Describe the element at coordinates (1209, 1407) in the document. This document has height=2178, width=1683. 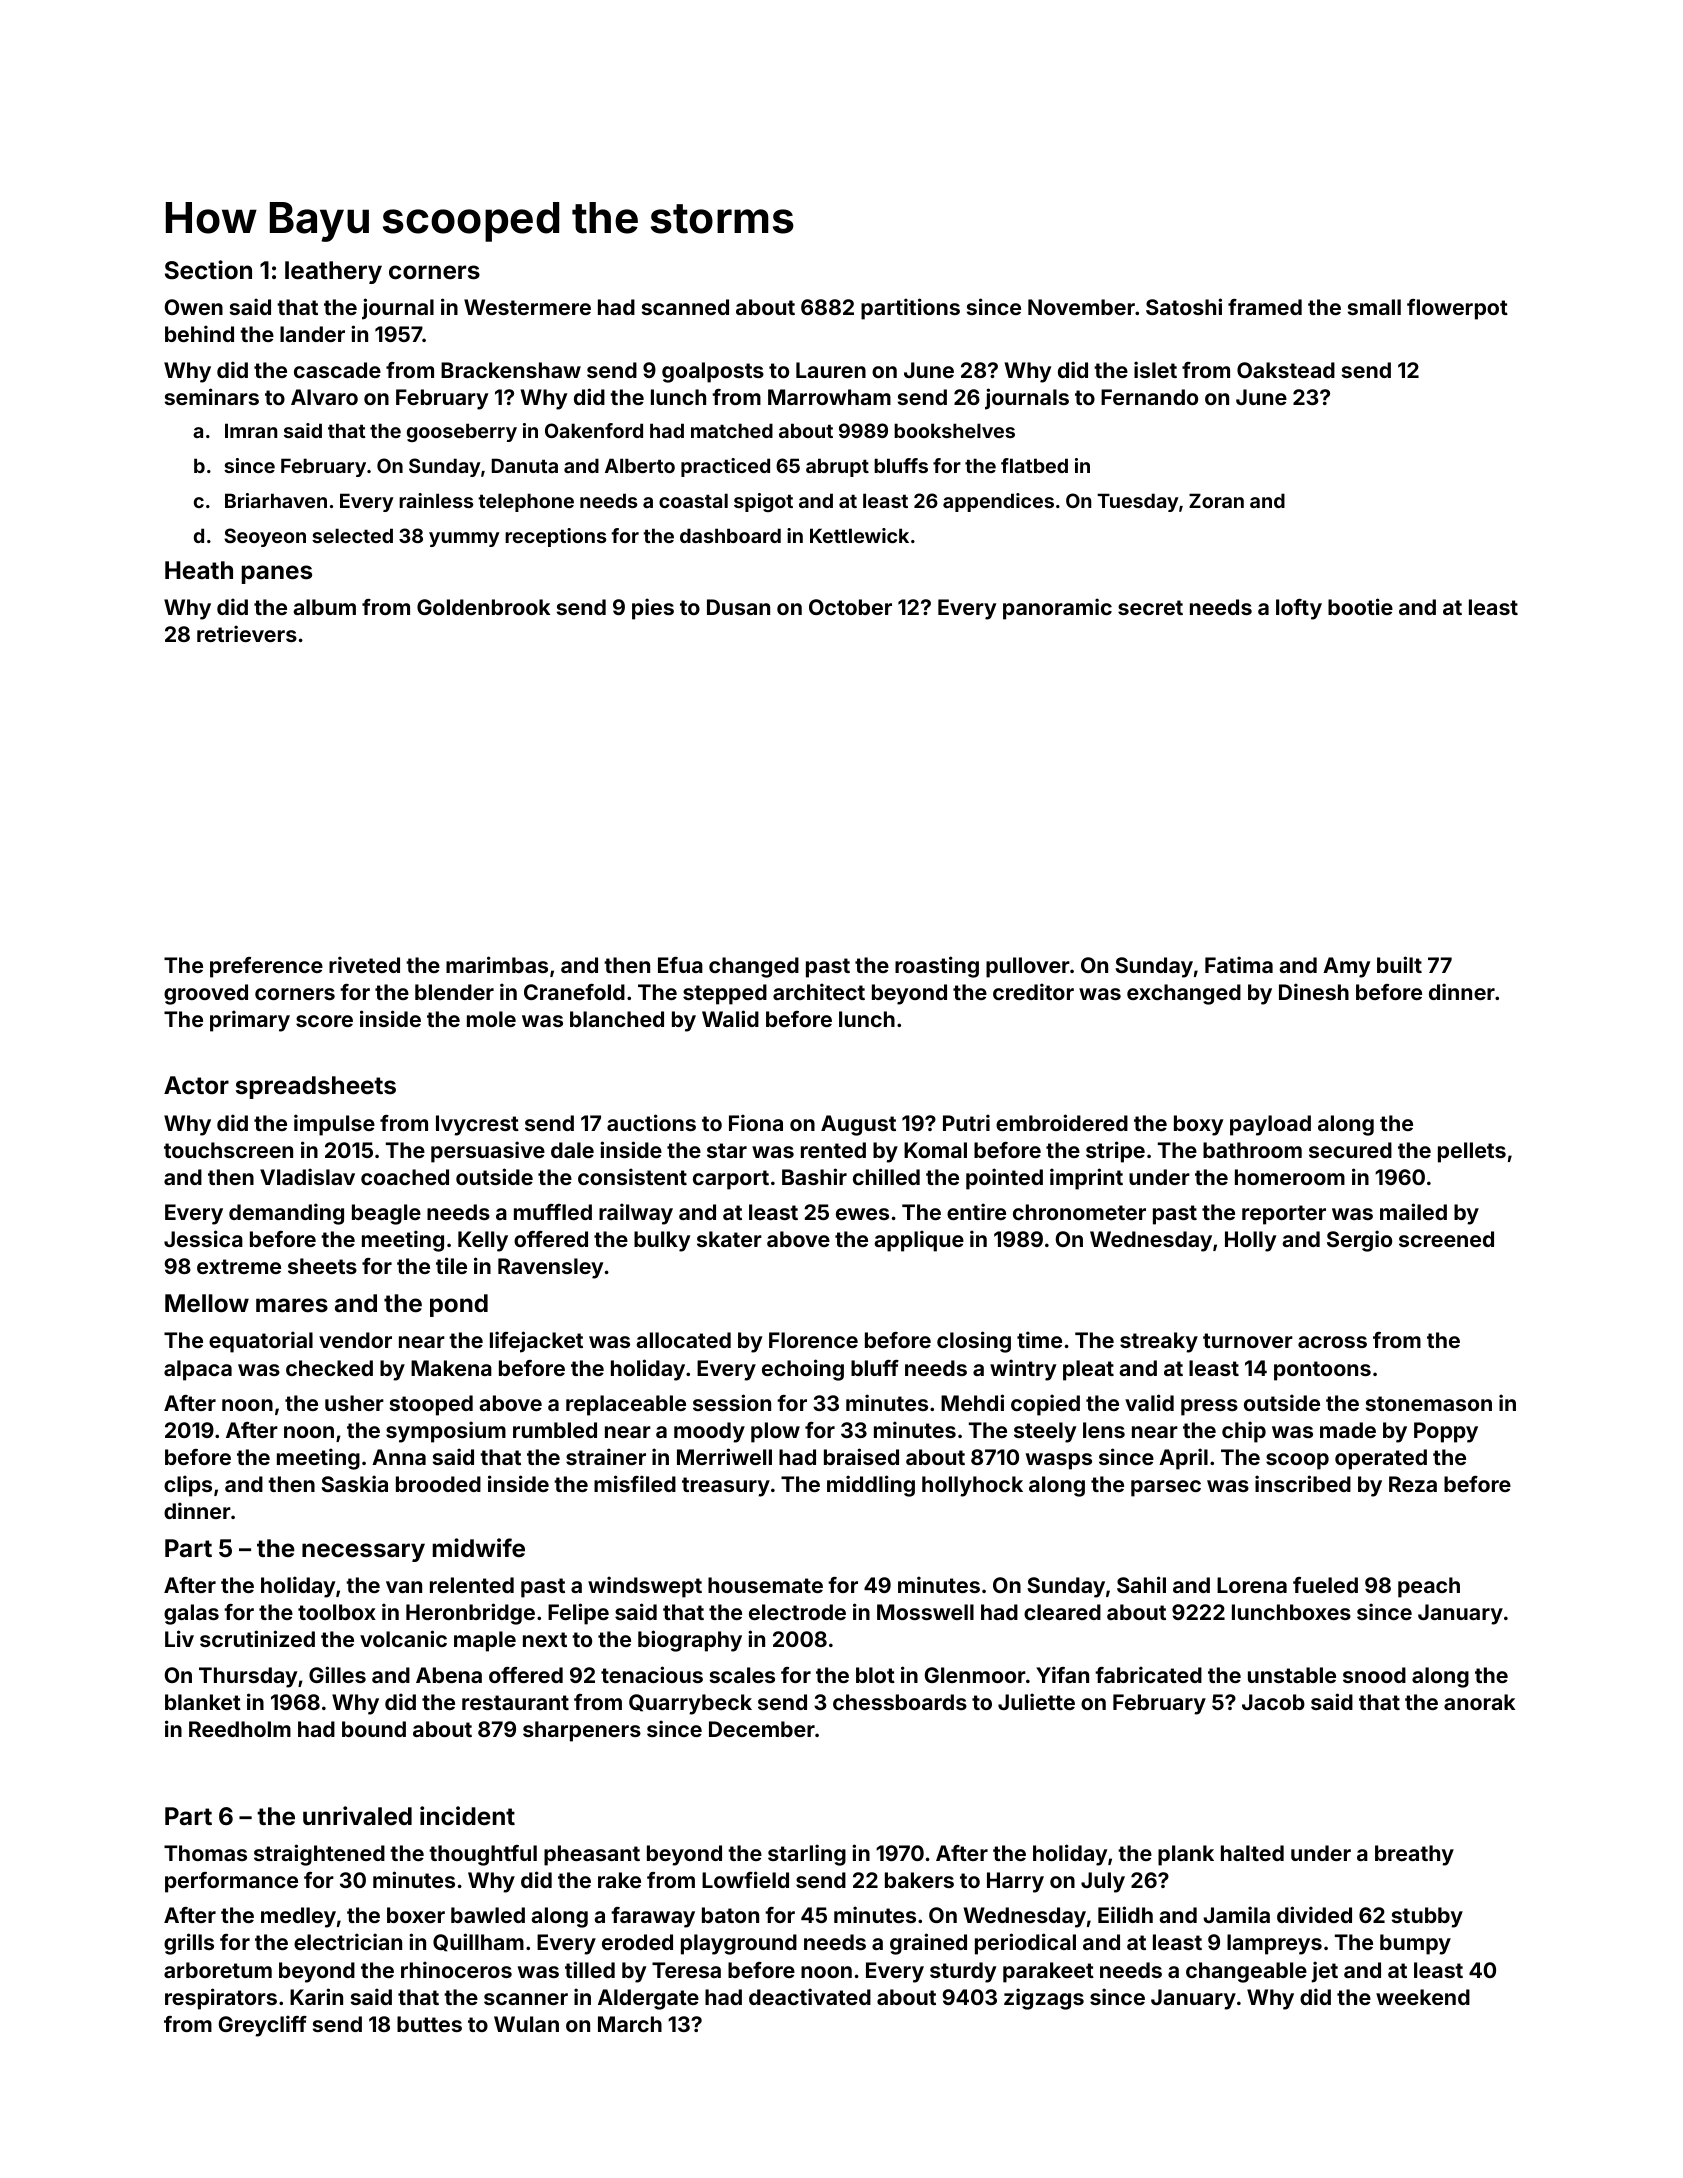
I see `press` at that location.
